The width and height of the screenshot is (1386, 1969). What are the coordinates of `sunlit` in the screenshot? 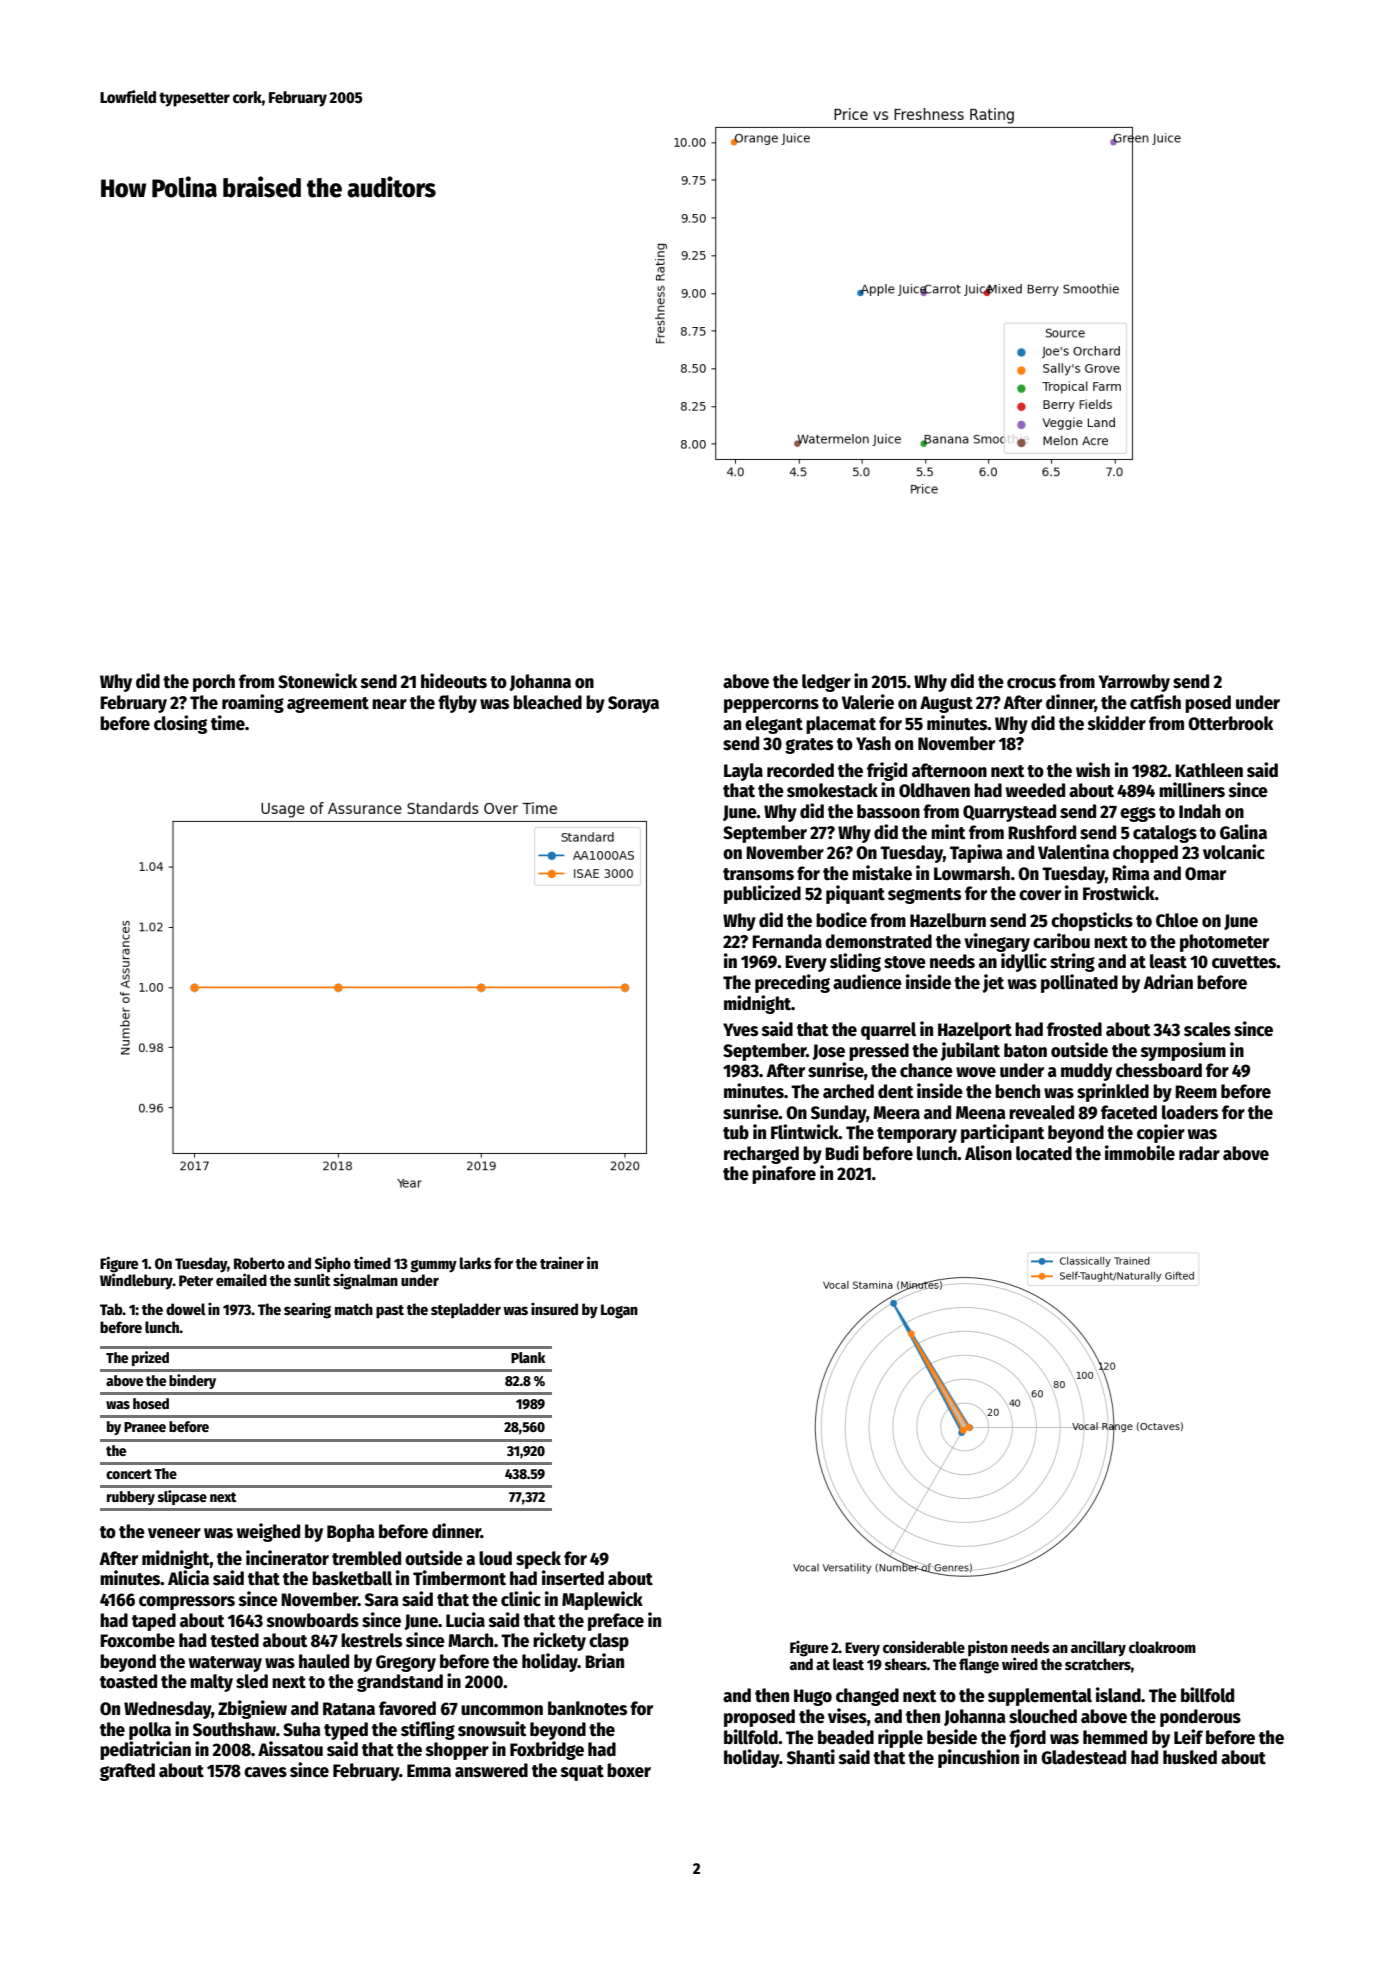 It's located at (312, 1279).
